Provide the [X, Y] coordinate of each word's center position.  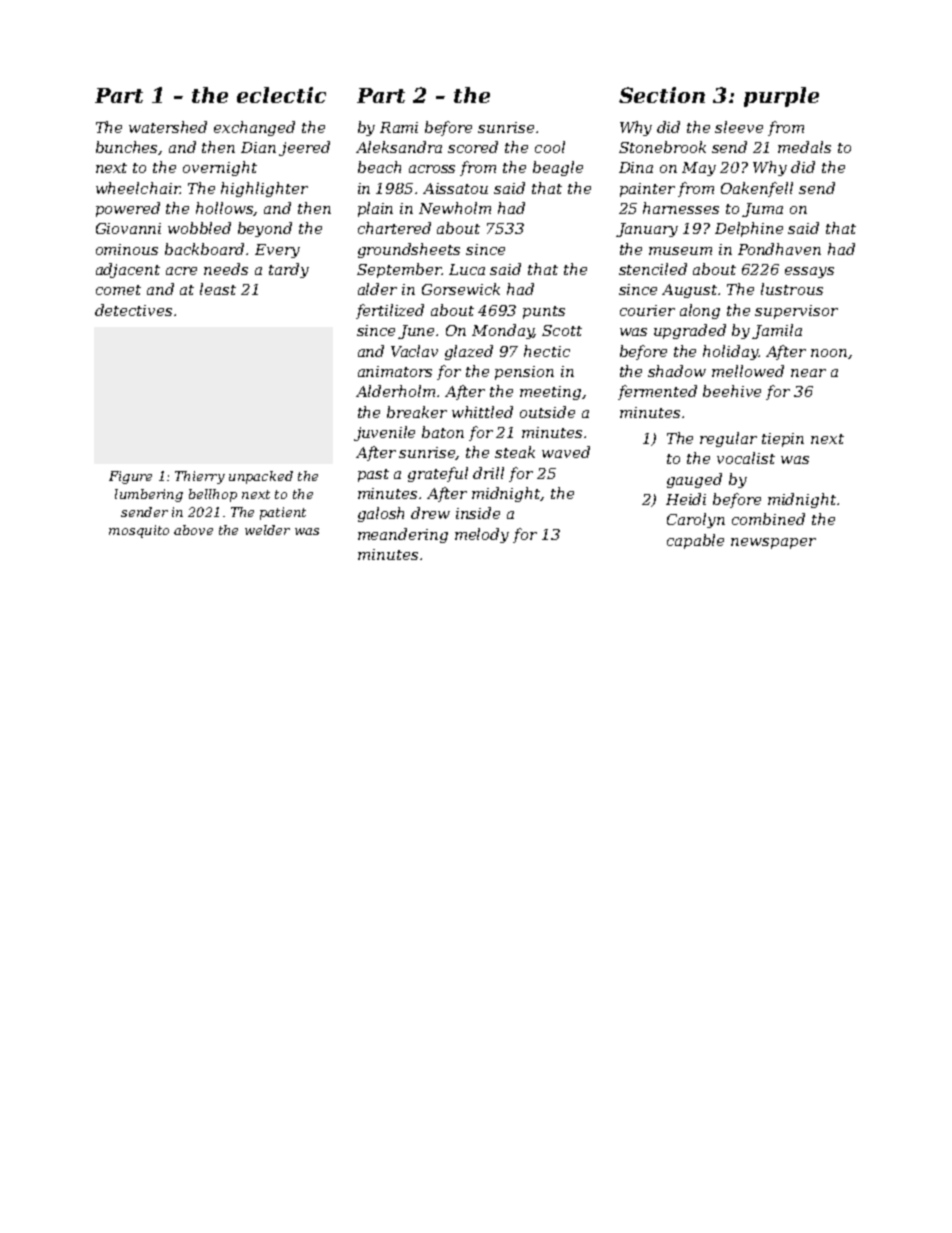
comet [118, 290]
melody [482, 535]
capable [695, 541]
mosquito [139, 531]
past [373, 475]
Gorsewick [461, 289]
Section [662, 95]
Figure [130, 477]
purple [781, 97]
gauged [694, 480]
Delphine [749, 229]
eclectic [281, 95]
